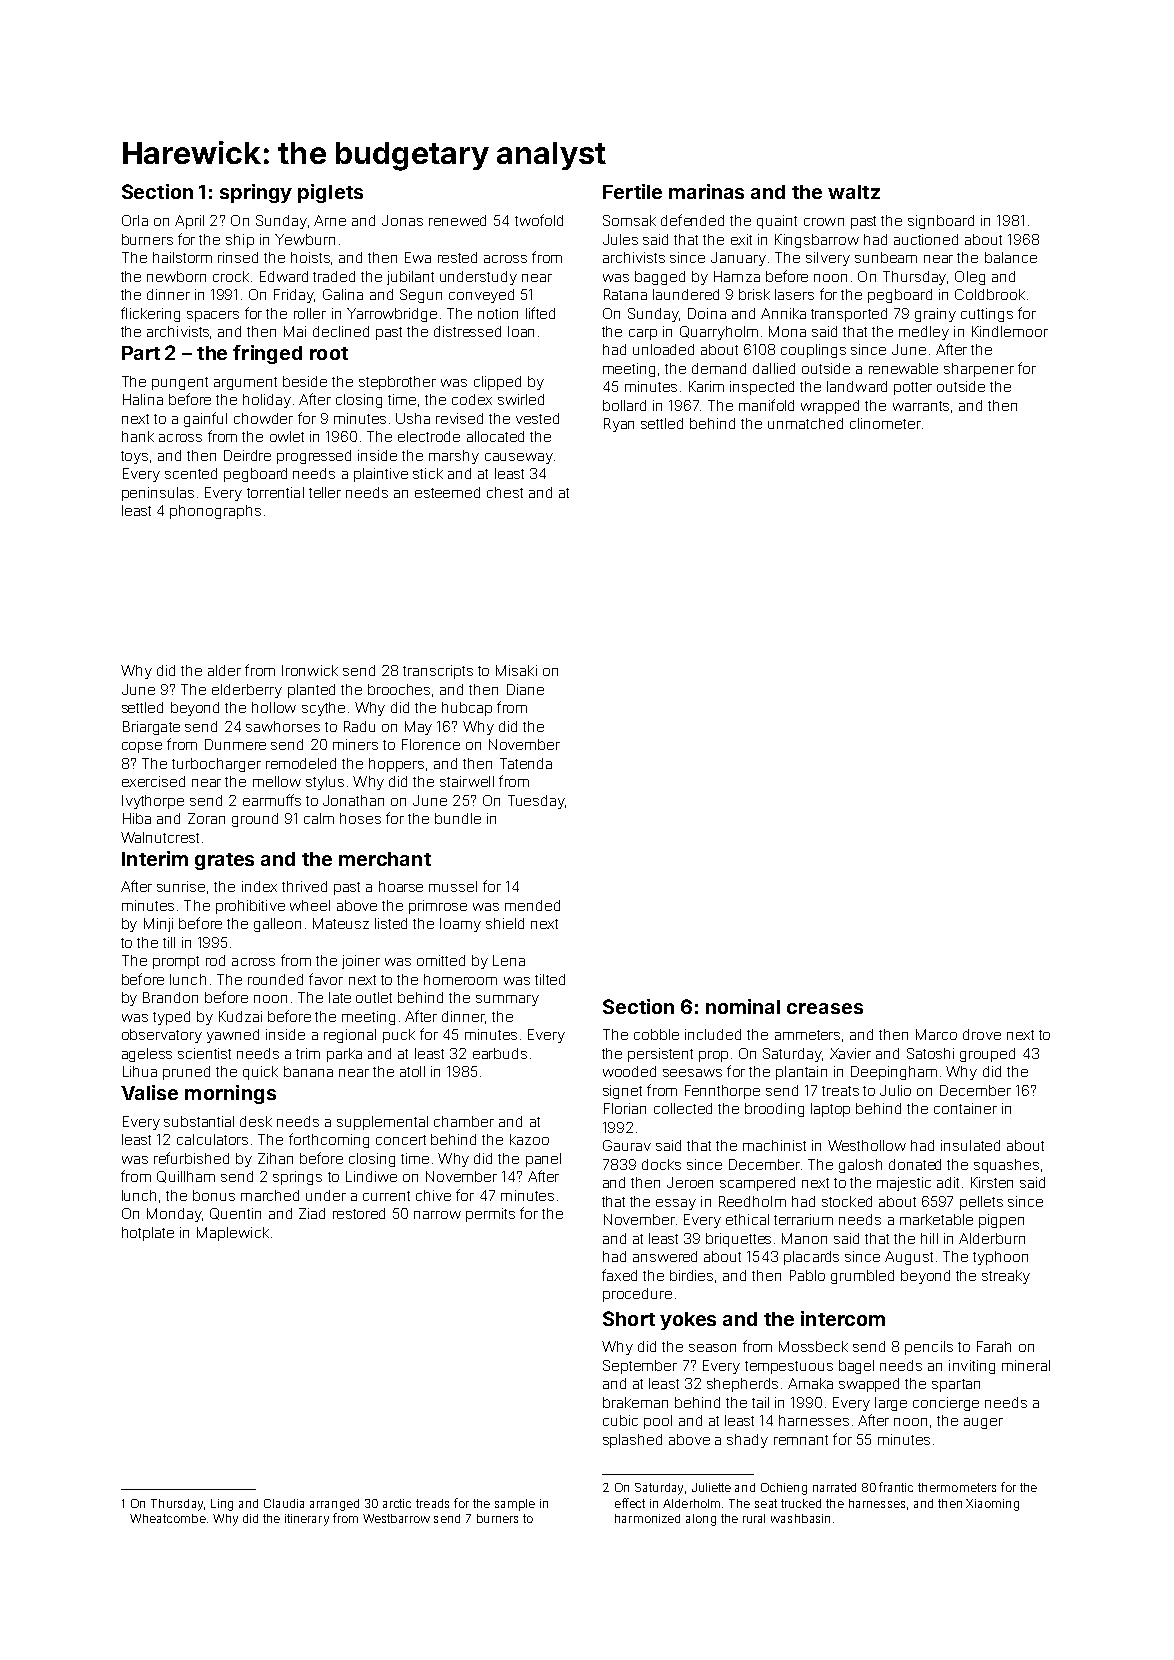  Describe the element at coordinates (941, 222) in the document. I see `signboard` at that location.
